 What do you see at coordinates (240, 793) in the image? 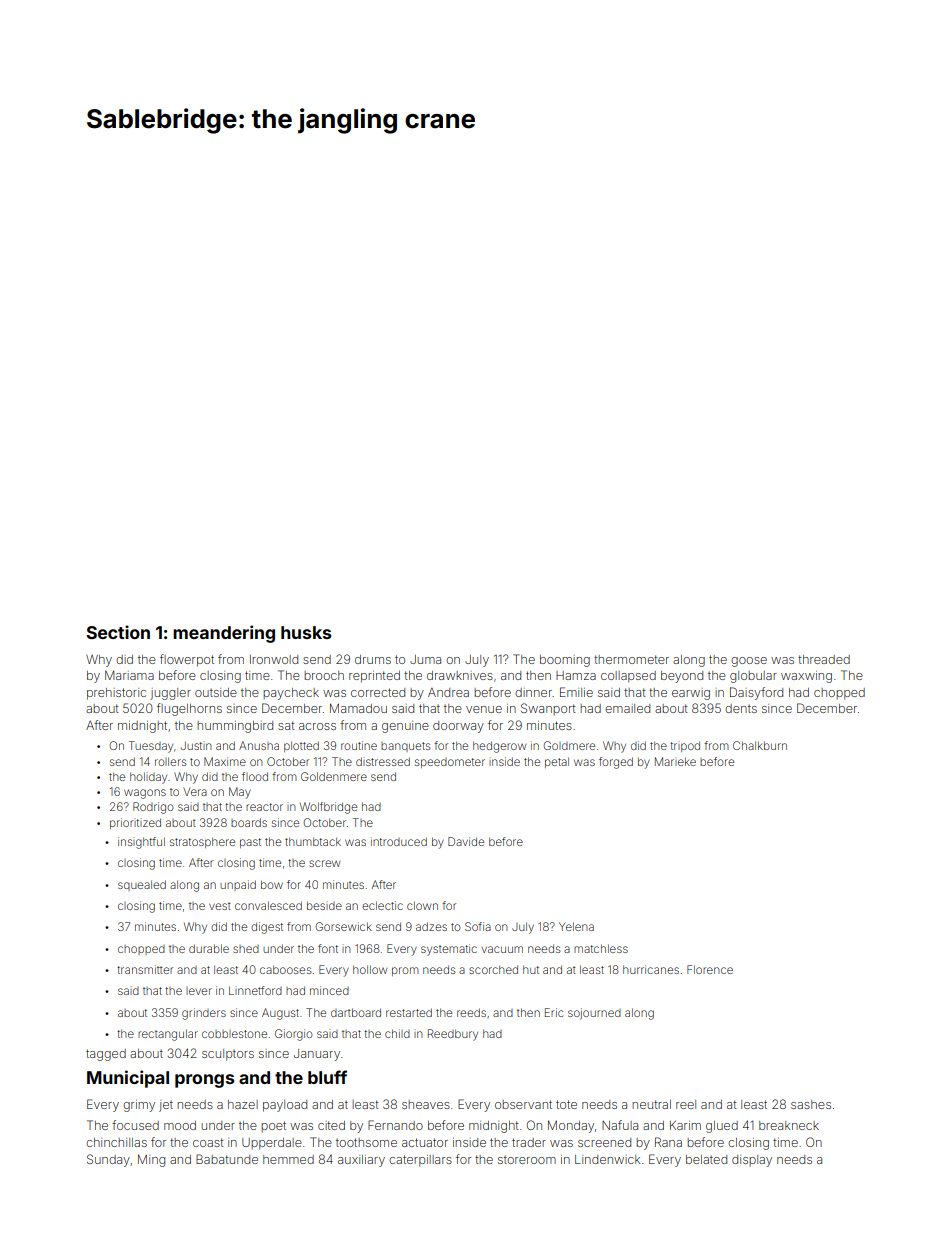
I see `May` at bounding box center [240, 793].
